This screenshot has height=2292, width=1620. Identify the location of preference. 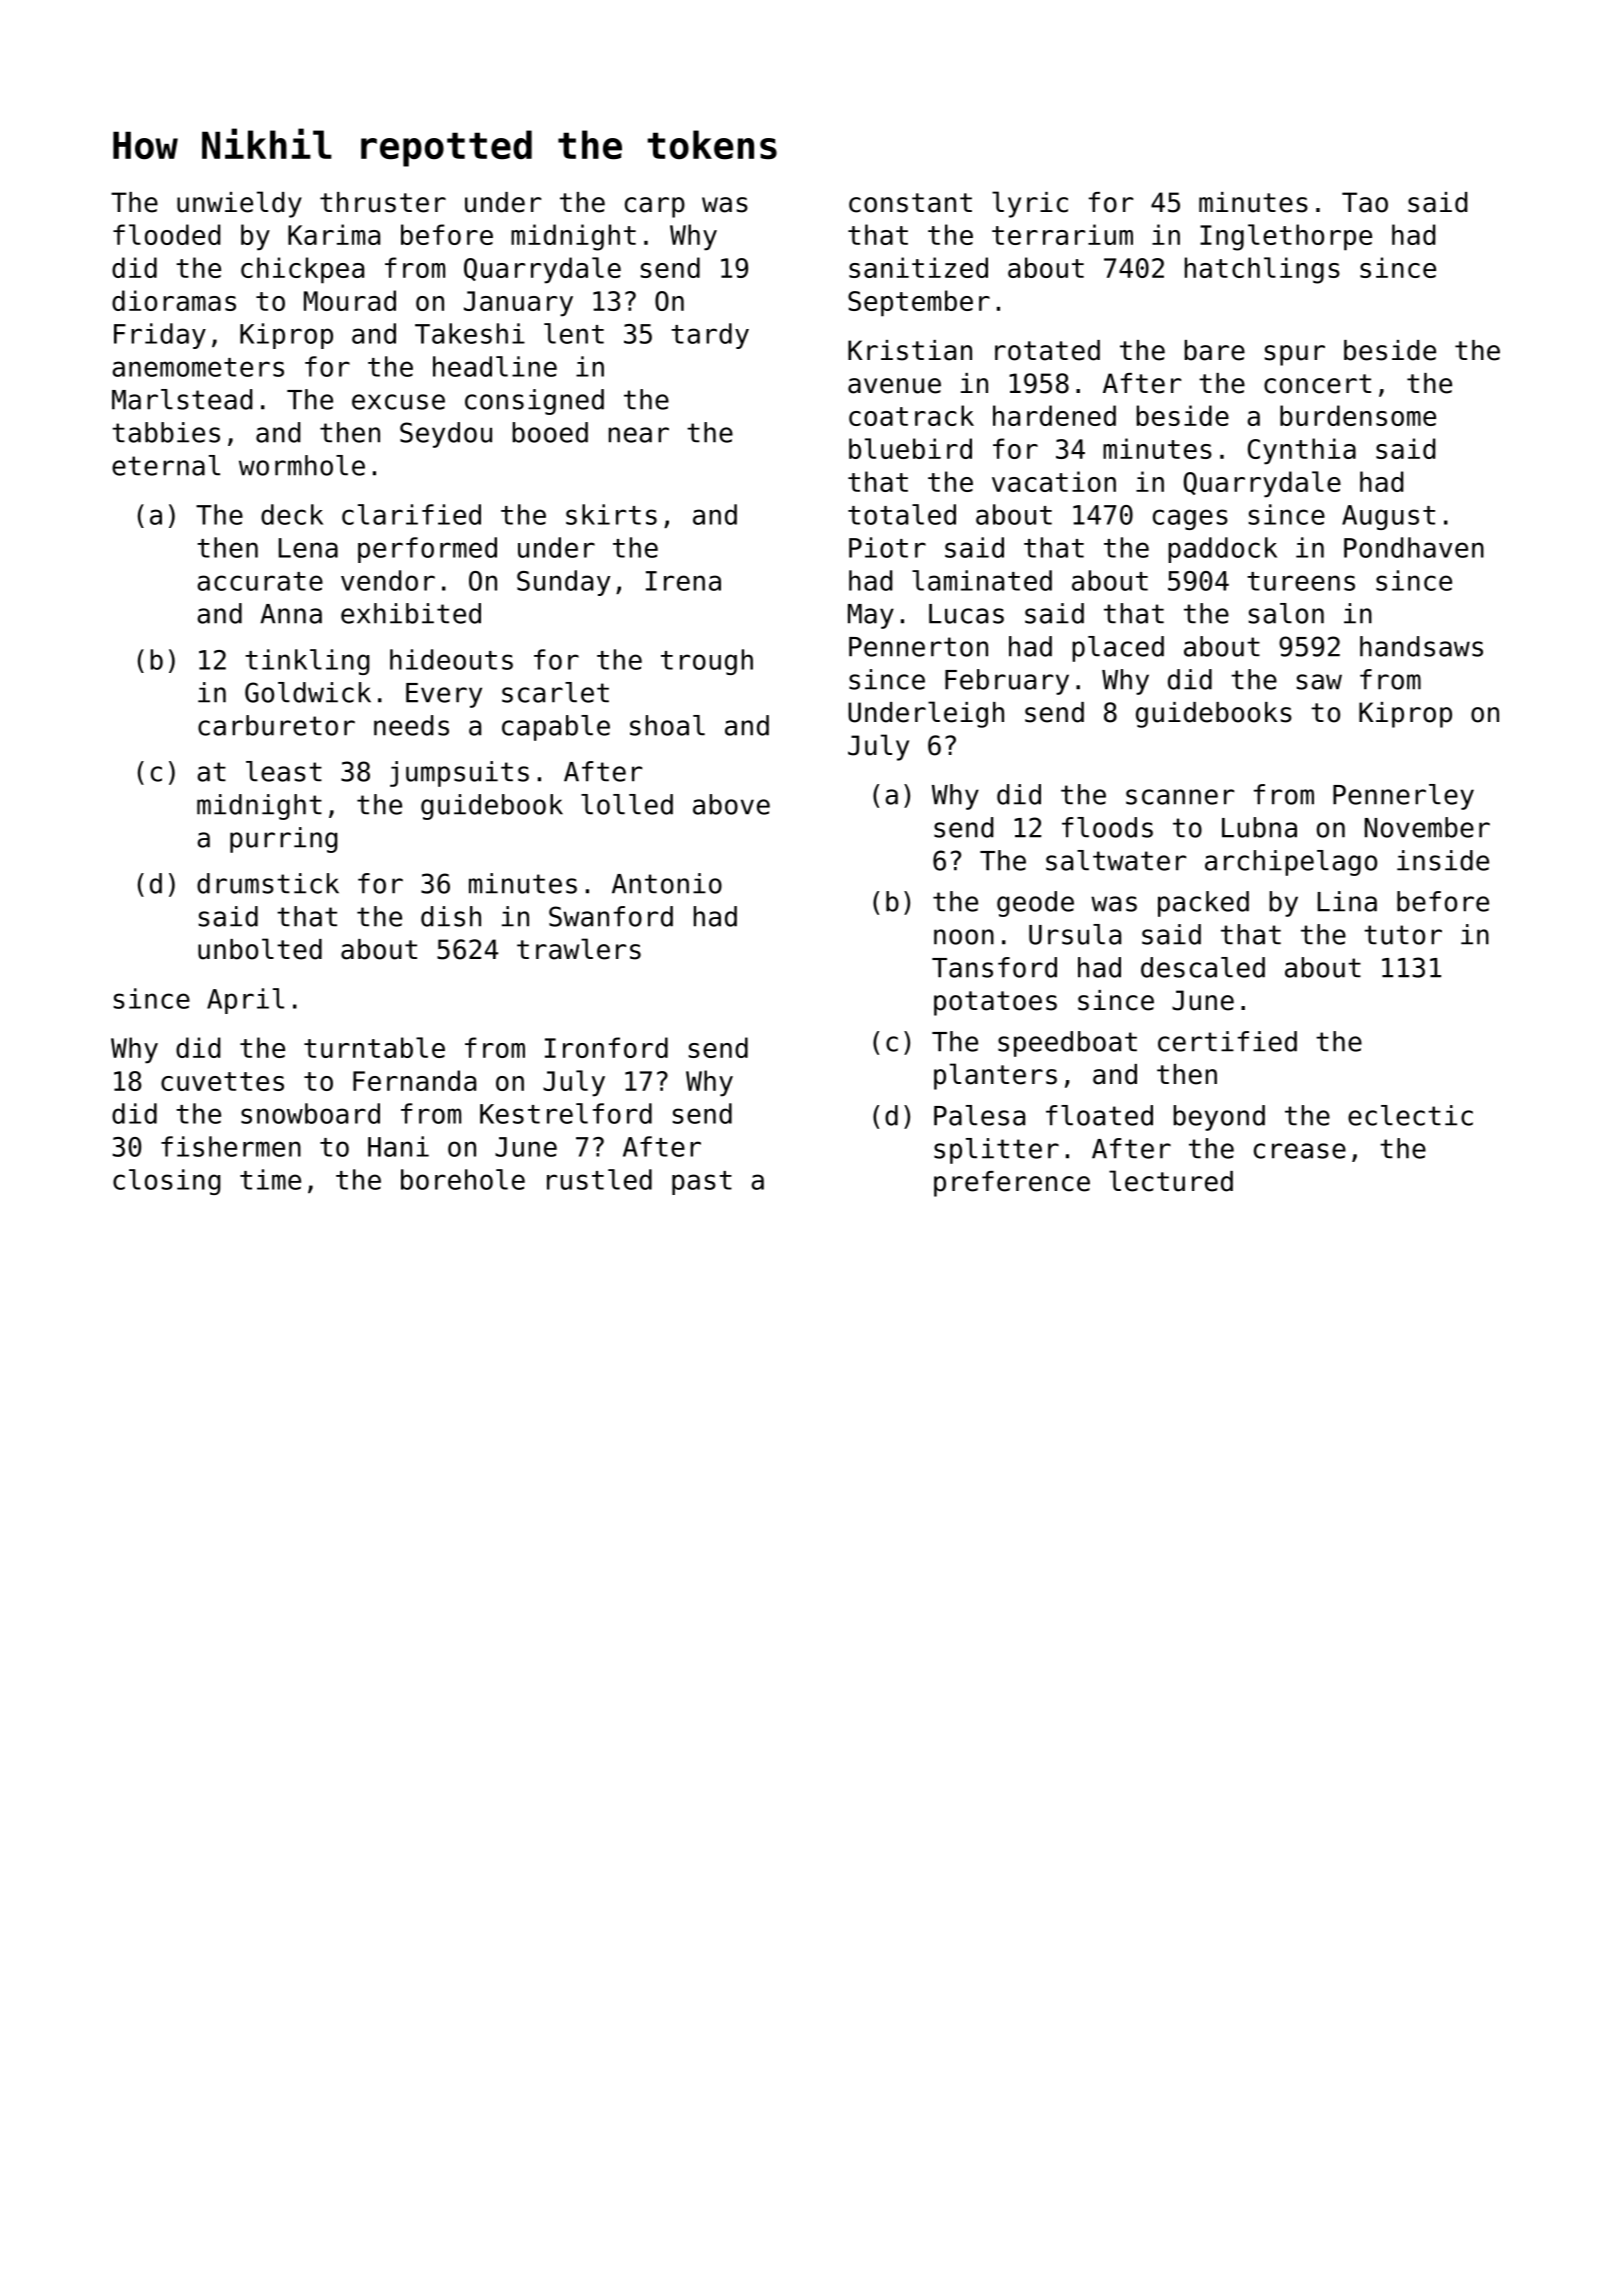
(1012, 1184).
